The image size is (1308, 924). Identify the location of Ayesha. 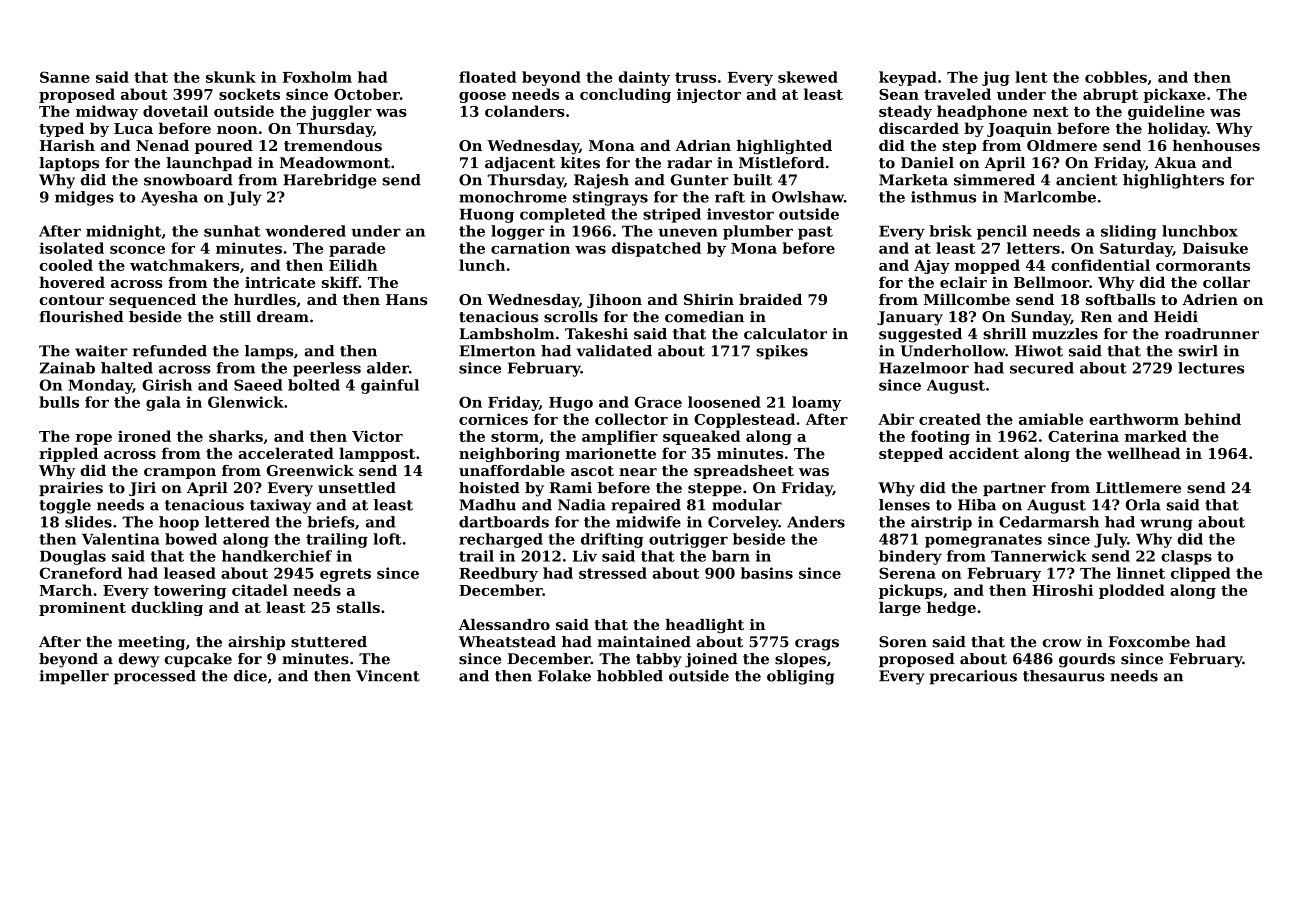
(169, 198).
